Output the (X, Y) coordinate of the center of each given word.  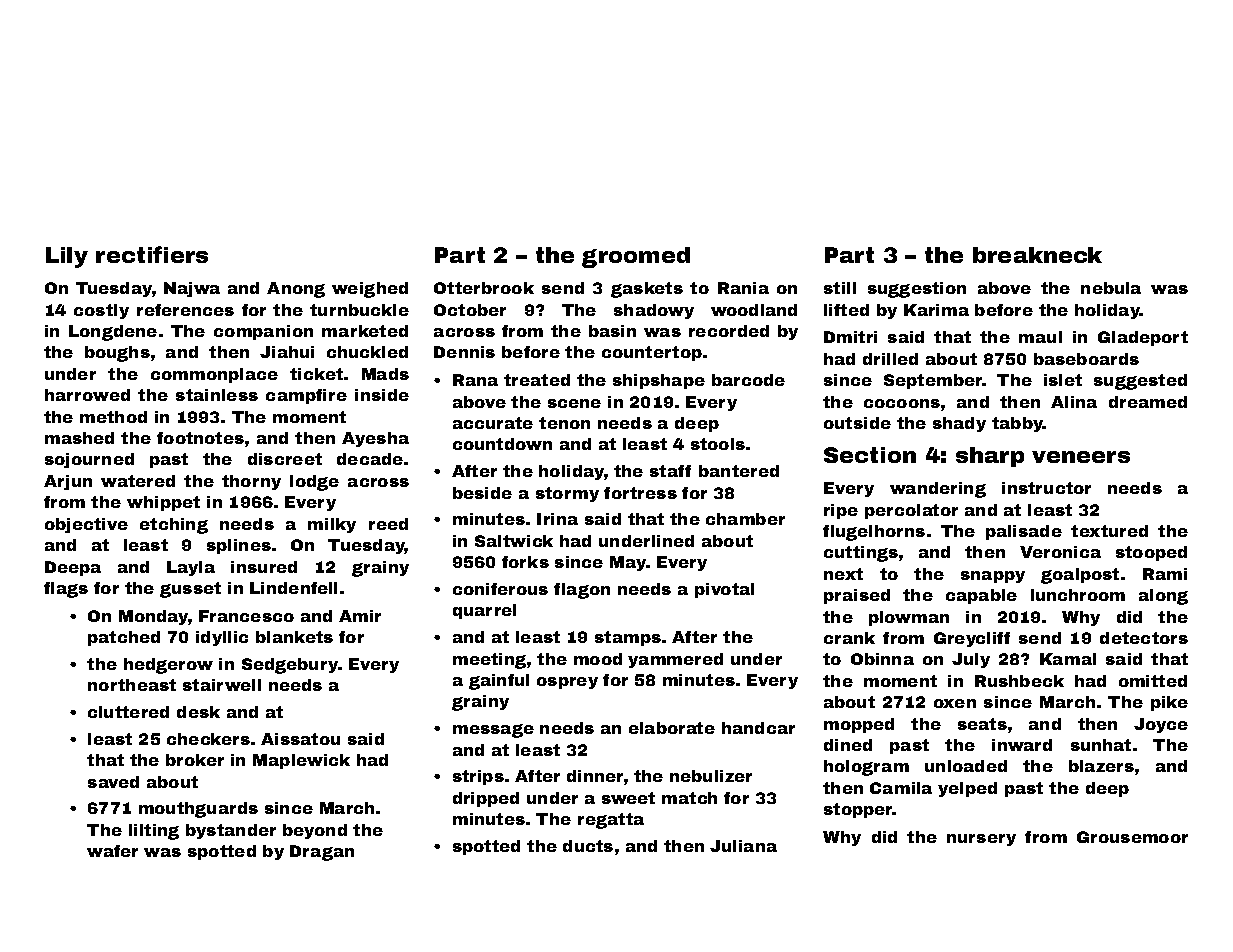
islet (1063, 380)
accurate (493, 423)
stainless (217, 395)
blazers (1101, 766)
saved (113, 782)
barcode (748, 380)
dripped (486, 799)
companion (263, 332)
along (1163, 597)
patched (124, 638)
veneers (1081, 457)
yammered (675, 660)
